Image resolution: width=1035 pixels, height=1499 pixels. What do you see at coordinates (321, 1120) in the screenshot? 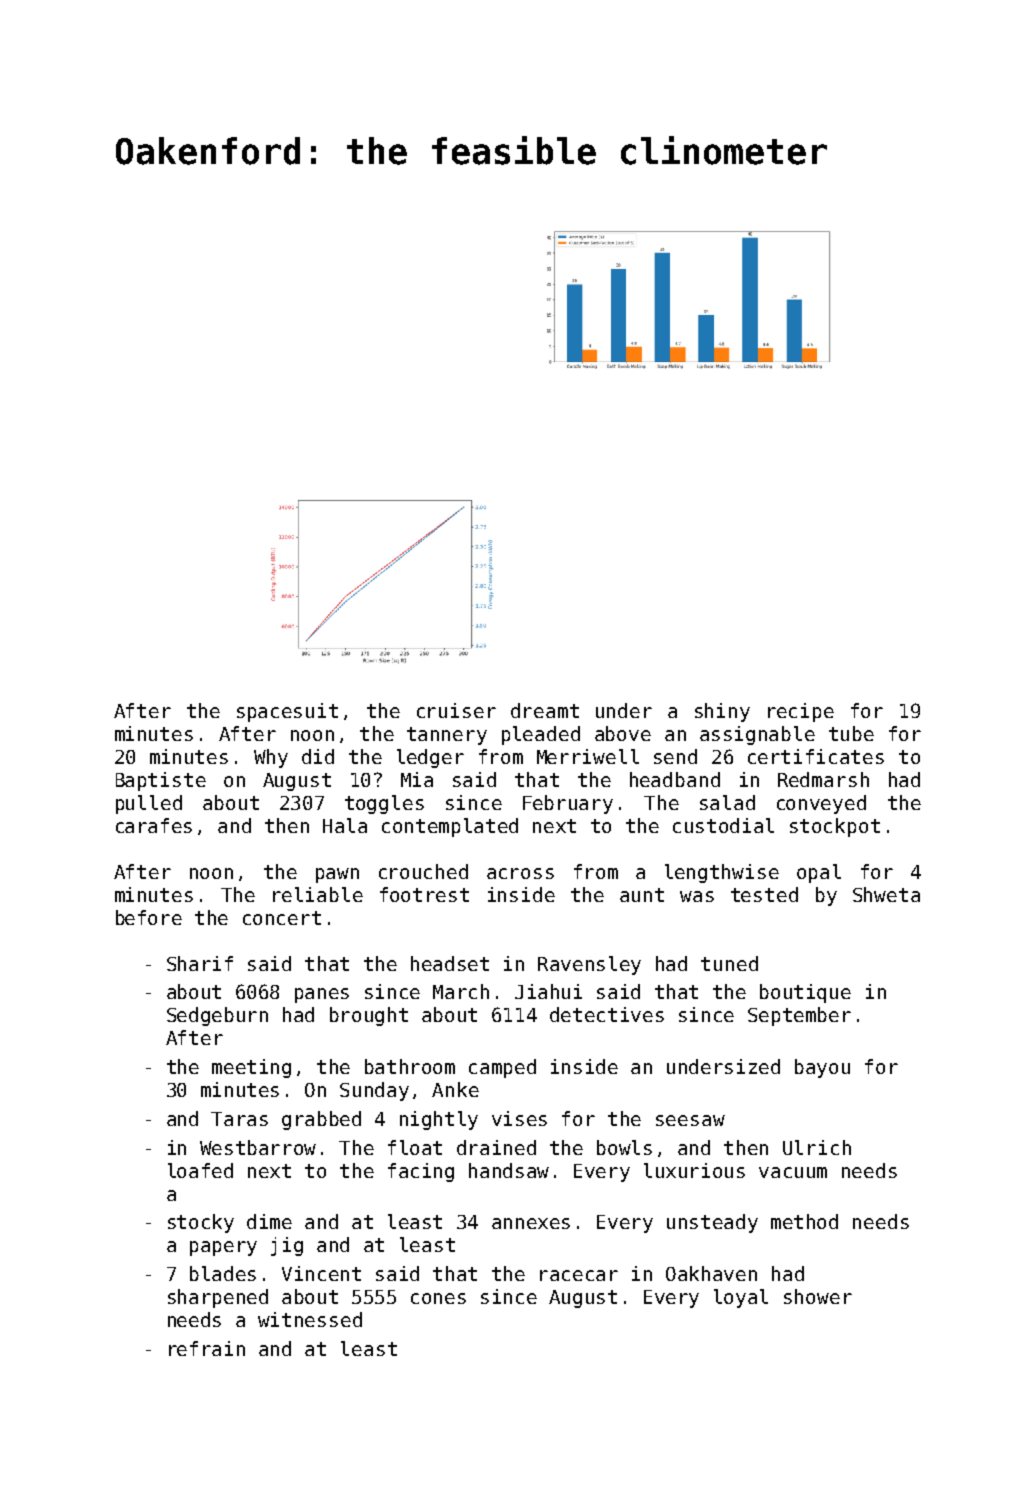
I see `grabbed` at bounding box center [321, 1120].
